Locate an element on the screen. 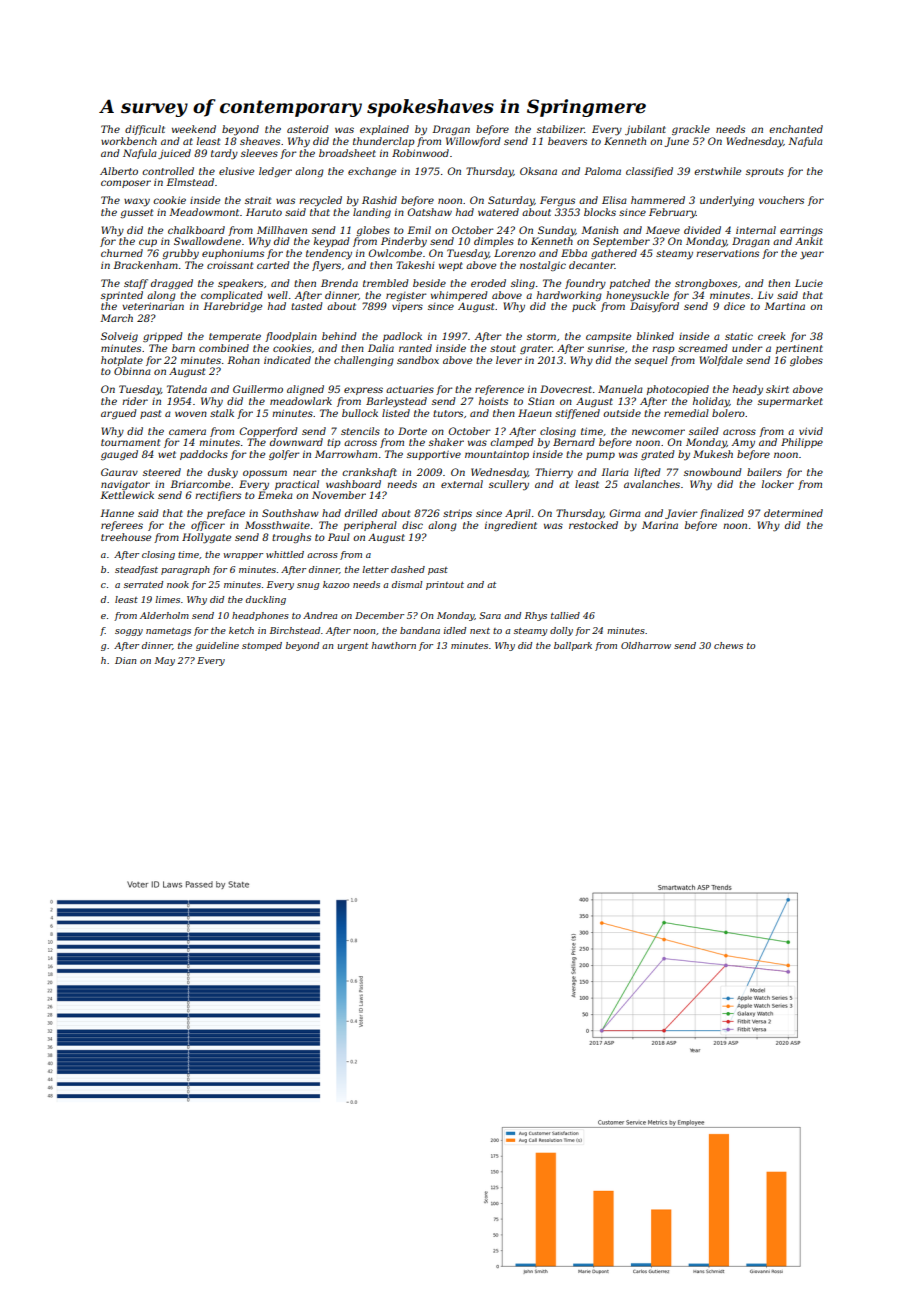 The image size is (924, 1308). gusset is located at coordinates (136, 213).
